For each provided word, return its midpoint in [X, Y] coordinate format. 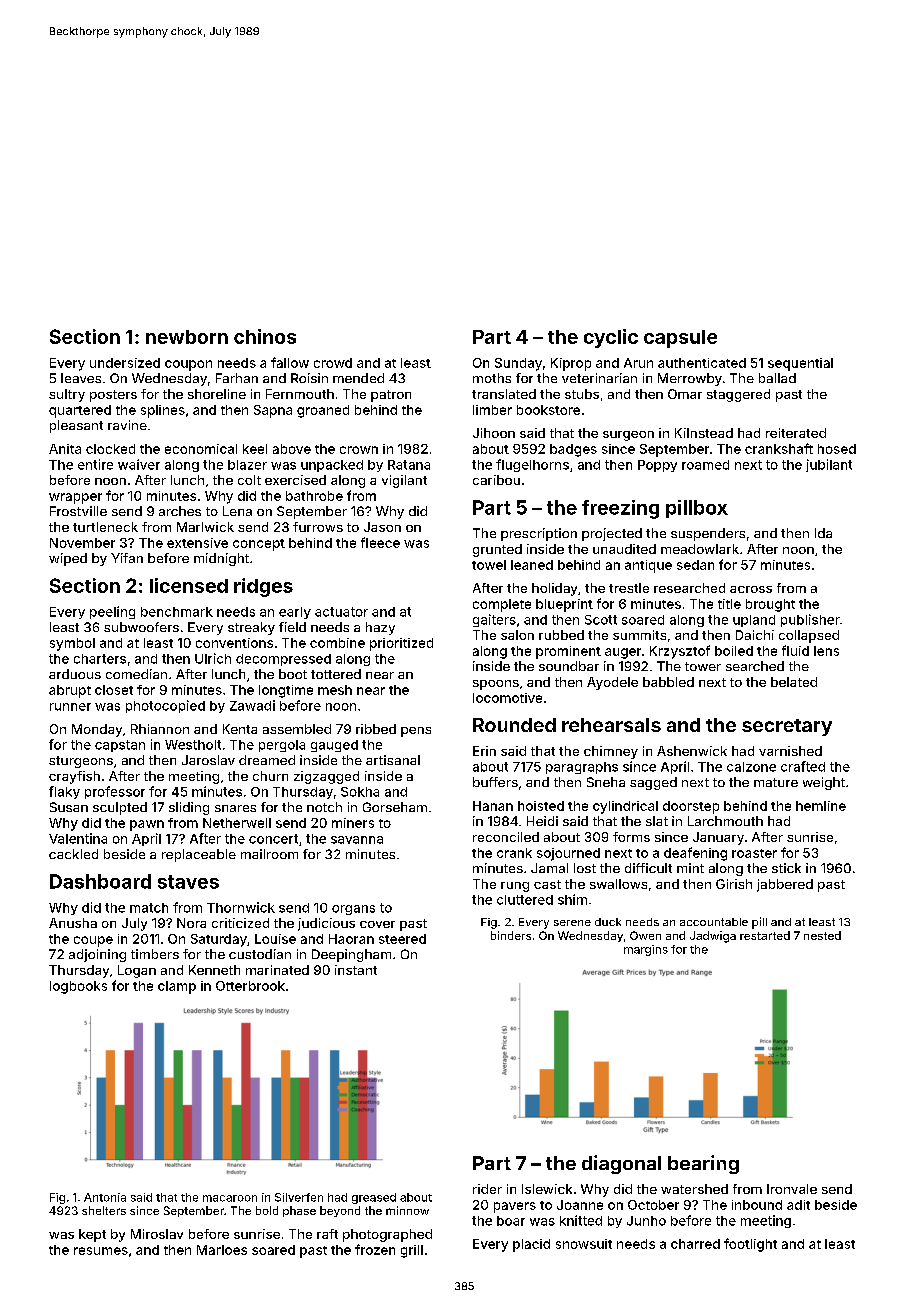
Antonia [105, 1197]
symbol [72, 644]
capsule [680, 339]
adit [798, 1205]
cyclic [611, 338]
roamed [705, 465]
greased [374, 1198]
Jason [382, 527]
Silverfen [299, 1197]
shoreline [217, 394]
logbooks [78, 987]
